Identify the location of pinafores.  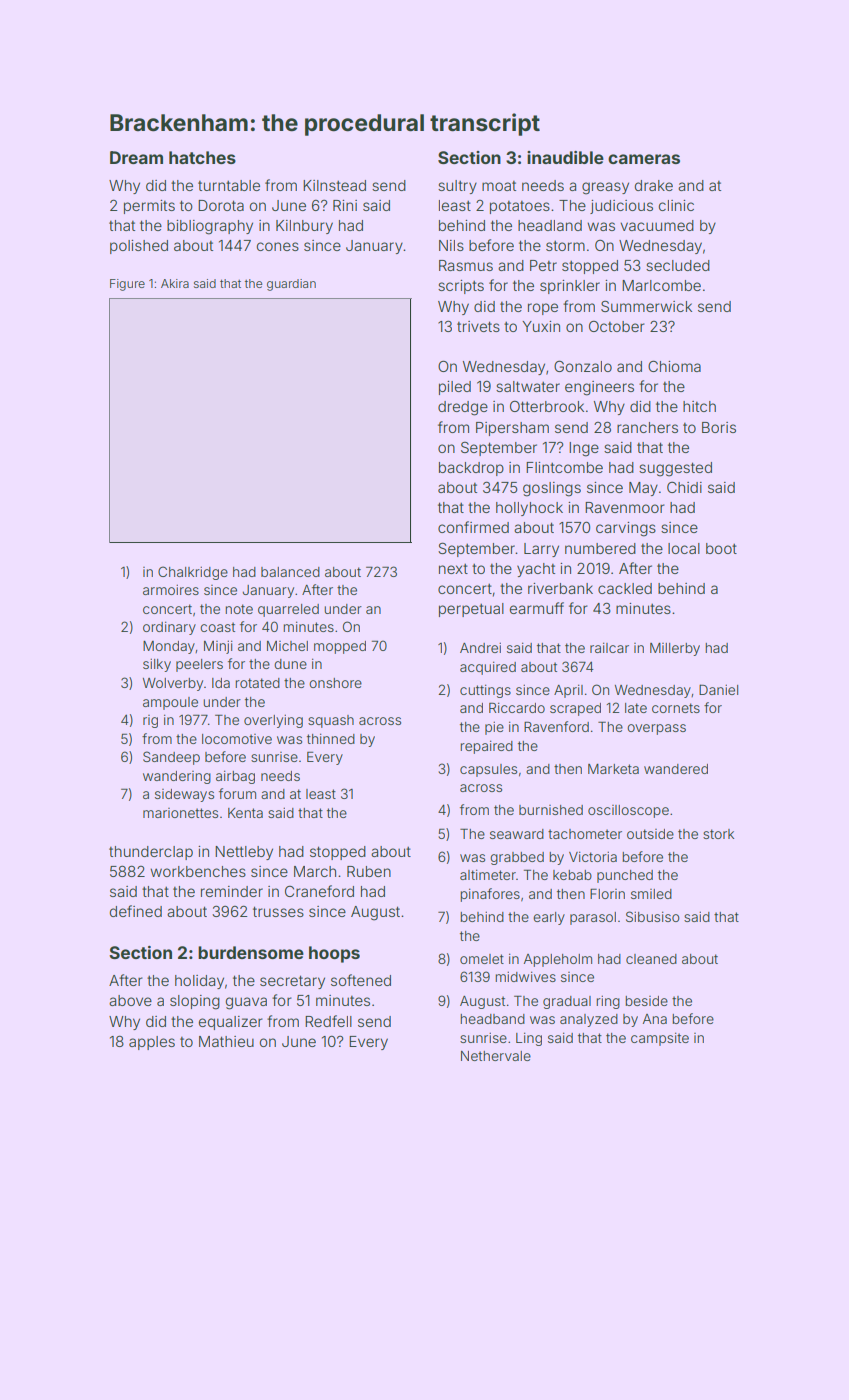
(490, 895).
